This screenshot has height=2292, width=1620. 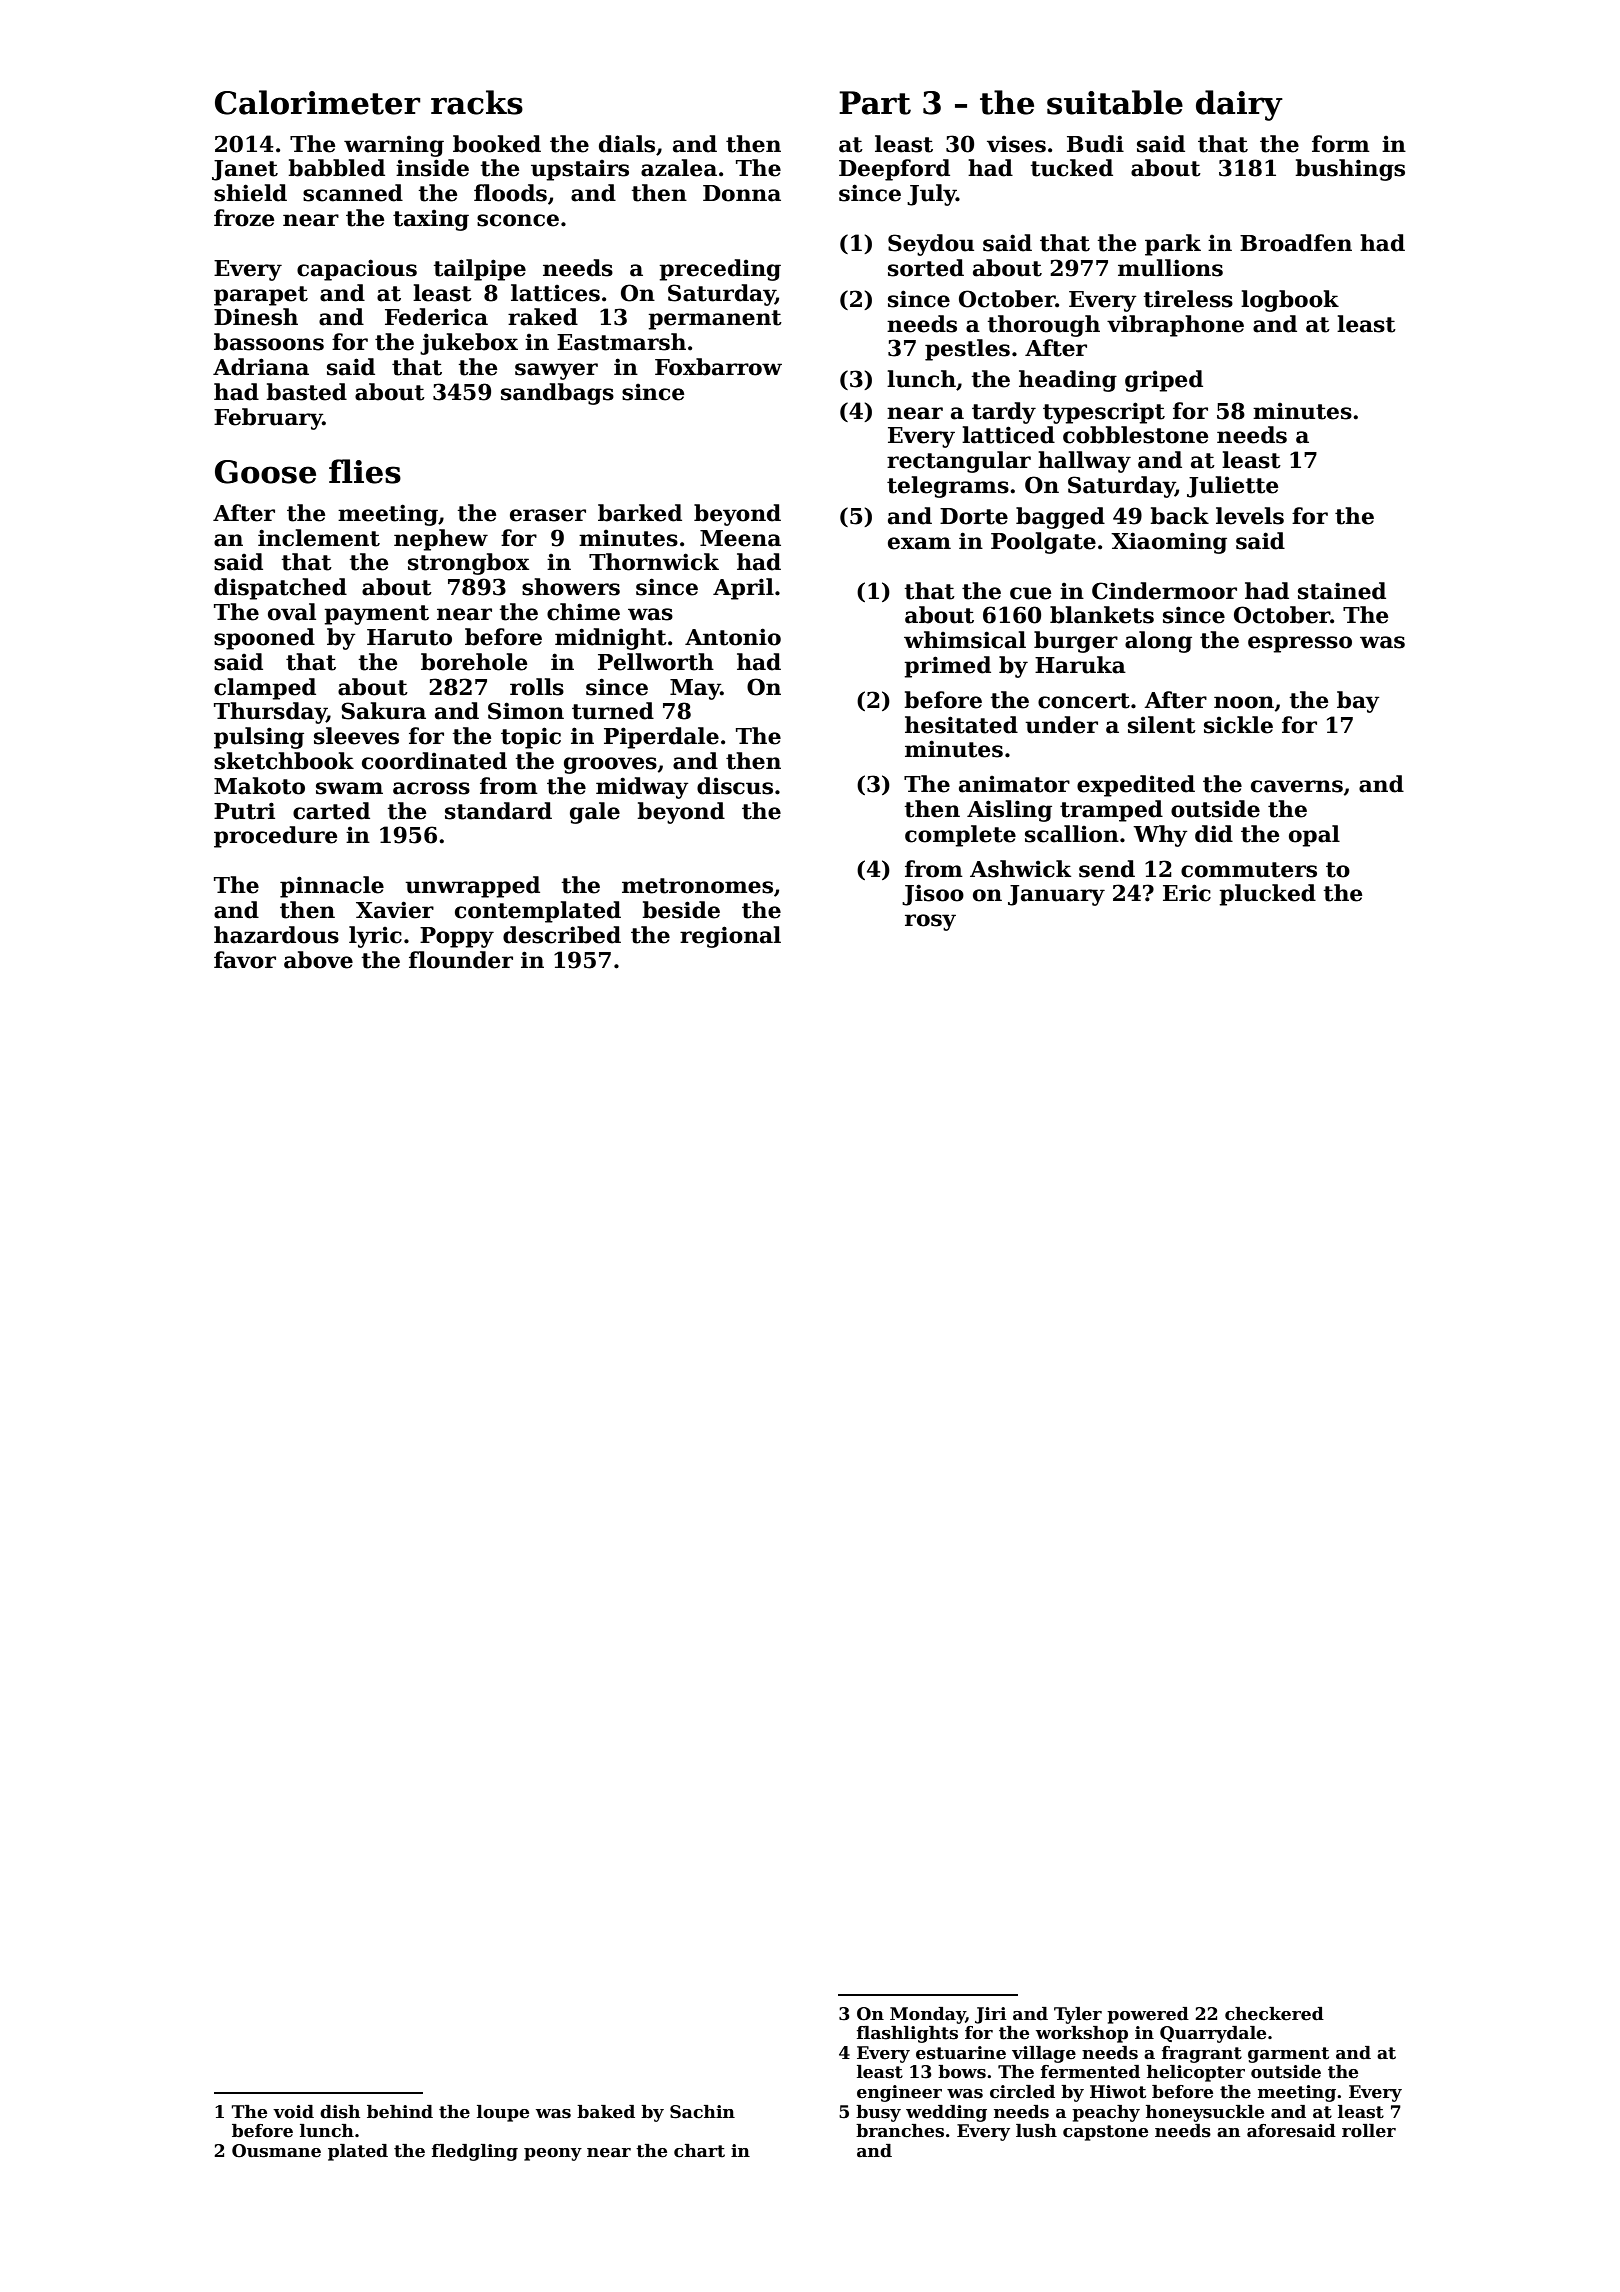 What do you see at coordinates (1267, 895) in the screenshot?
I see `plucked` at bounding box center [1267, 895].
